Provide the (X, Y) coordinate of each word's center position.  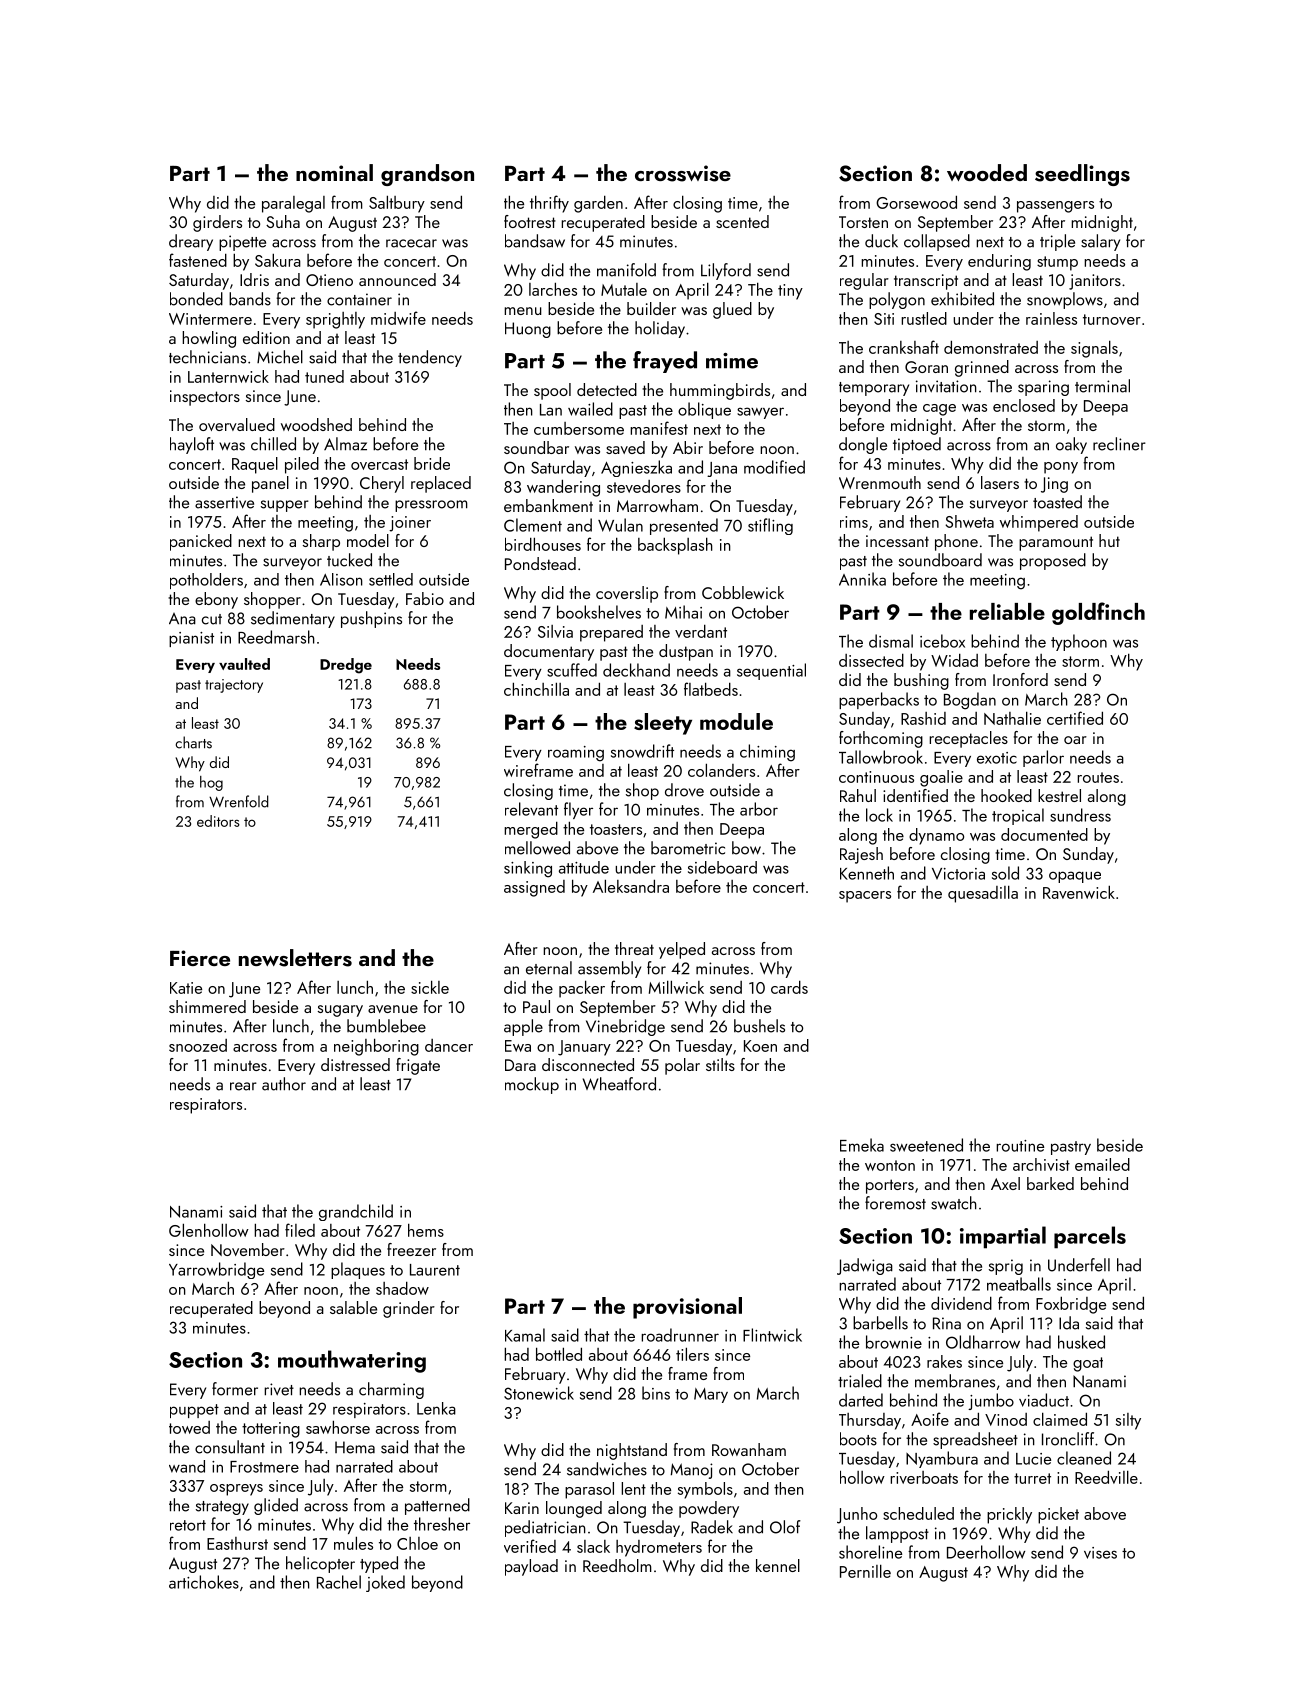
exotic (997, 758)
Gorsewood (916, 202)
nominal (334, 172)
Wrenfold (239, 801)
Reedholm (617, 1565)
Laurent (435, 1270)
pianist (191, 639)
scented (742, 221)
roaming (576, 754)
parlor (1043, 758)
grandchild (356, 1212)
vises (1100, 1553)
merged (531, 830)
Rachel (339, 1582)
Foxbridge (1071, 1305)
